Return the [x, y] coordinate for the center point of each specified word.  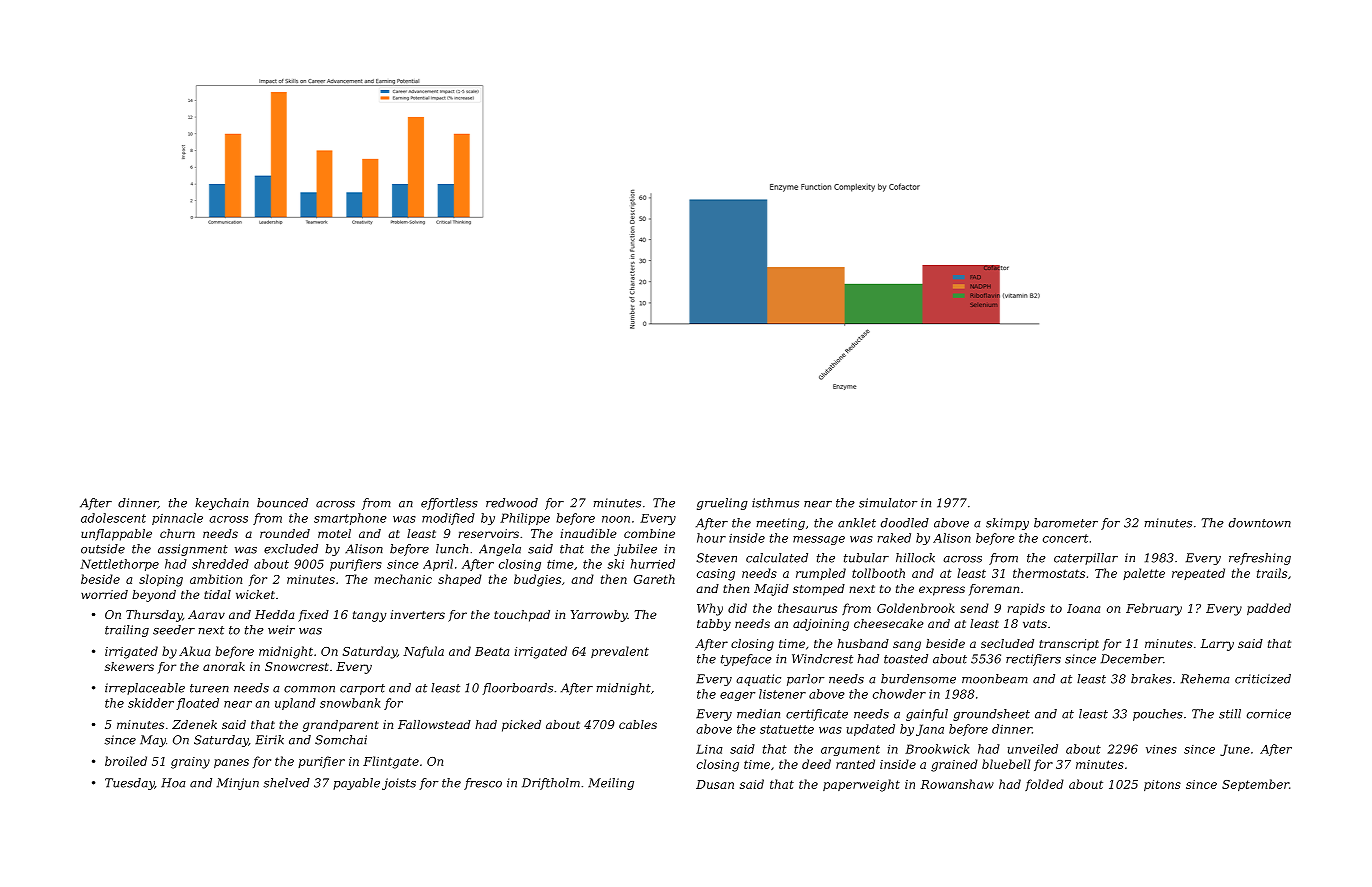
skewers [129, 666]
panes [231, 763]
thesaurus [807, 608]
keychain [222, 504]
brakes [1151, 679]
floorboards [517, 689]
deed [816, 764]
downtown [1260, 523]
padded [1269, 609]
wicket [255, 594]
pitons [1162, 785]
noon [616, 519]
